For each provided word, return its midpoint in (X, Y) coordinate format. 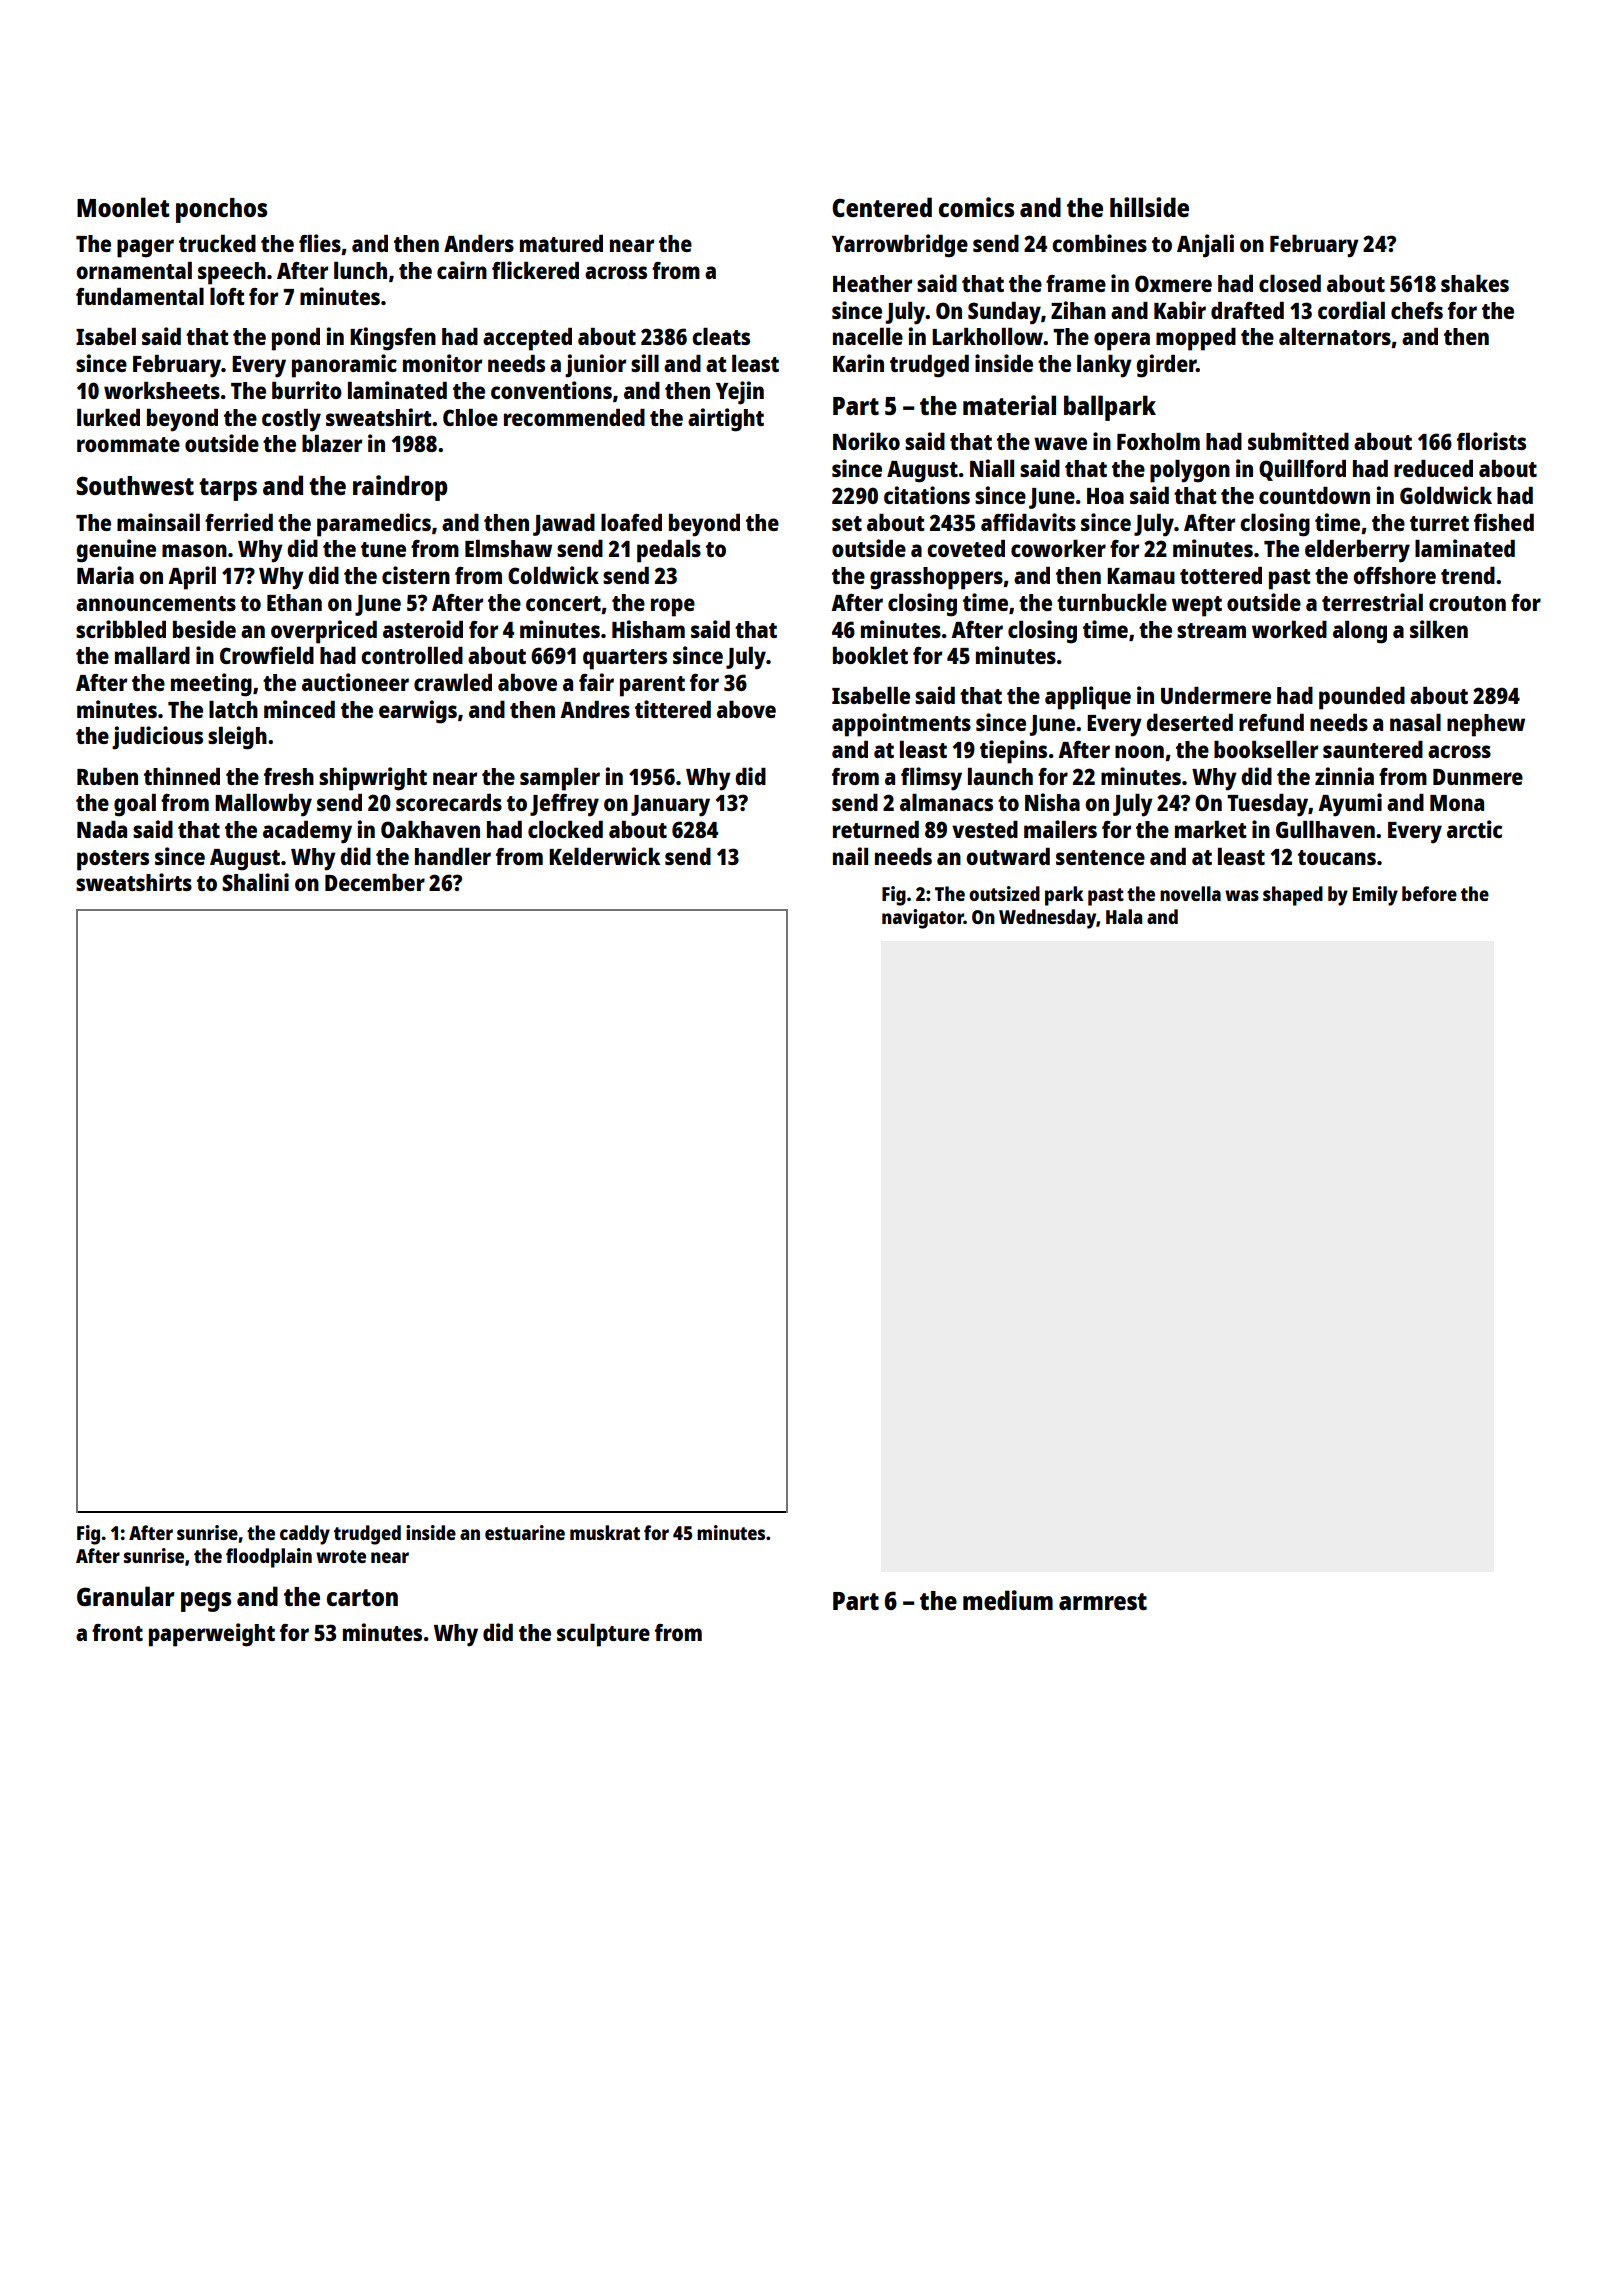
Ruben (107, 776)
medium (1008, 1600)
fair (596, 682)
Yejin (740, 393)
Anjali (1205, 246)
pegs (206, 1602)
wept (1197, 606)
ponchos (221, 210)
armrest (1103, 1601)
